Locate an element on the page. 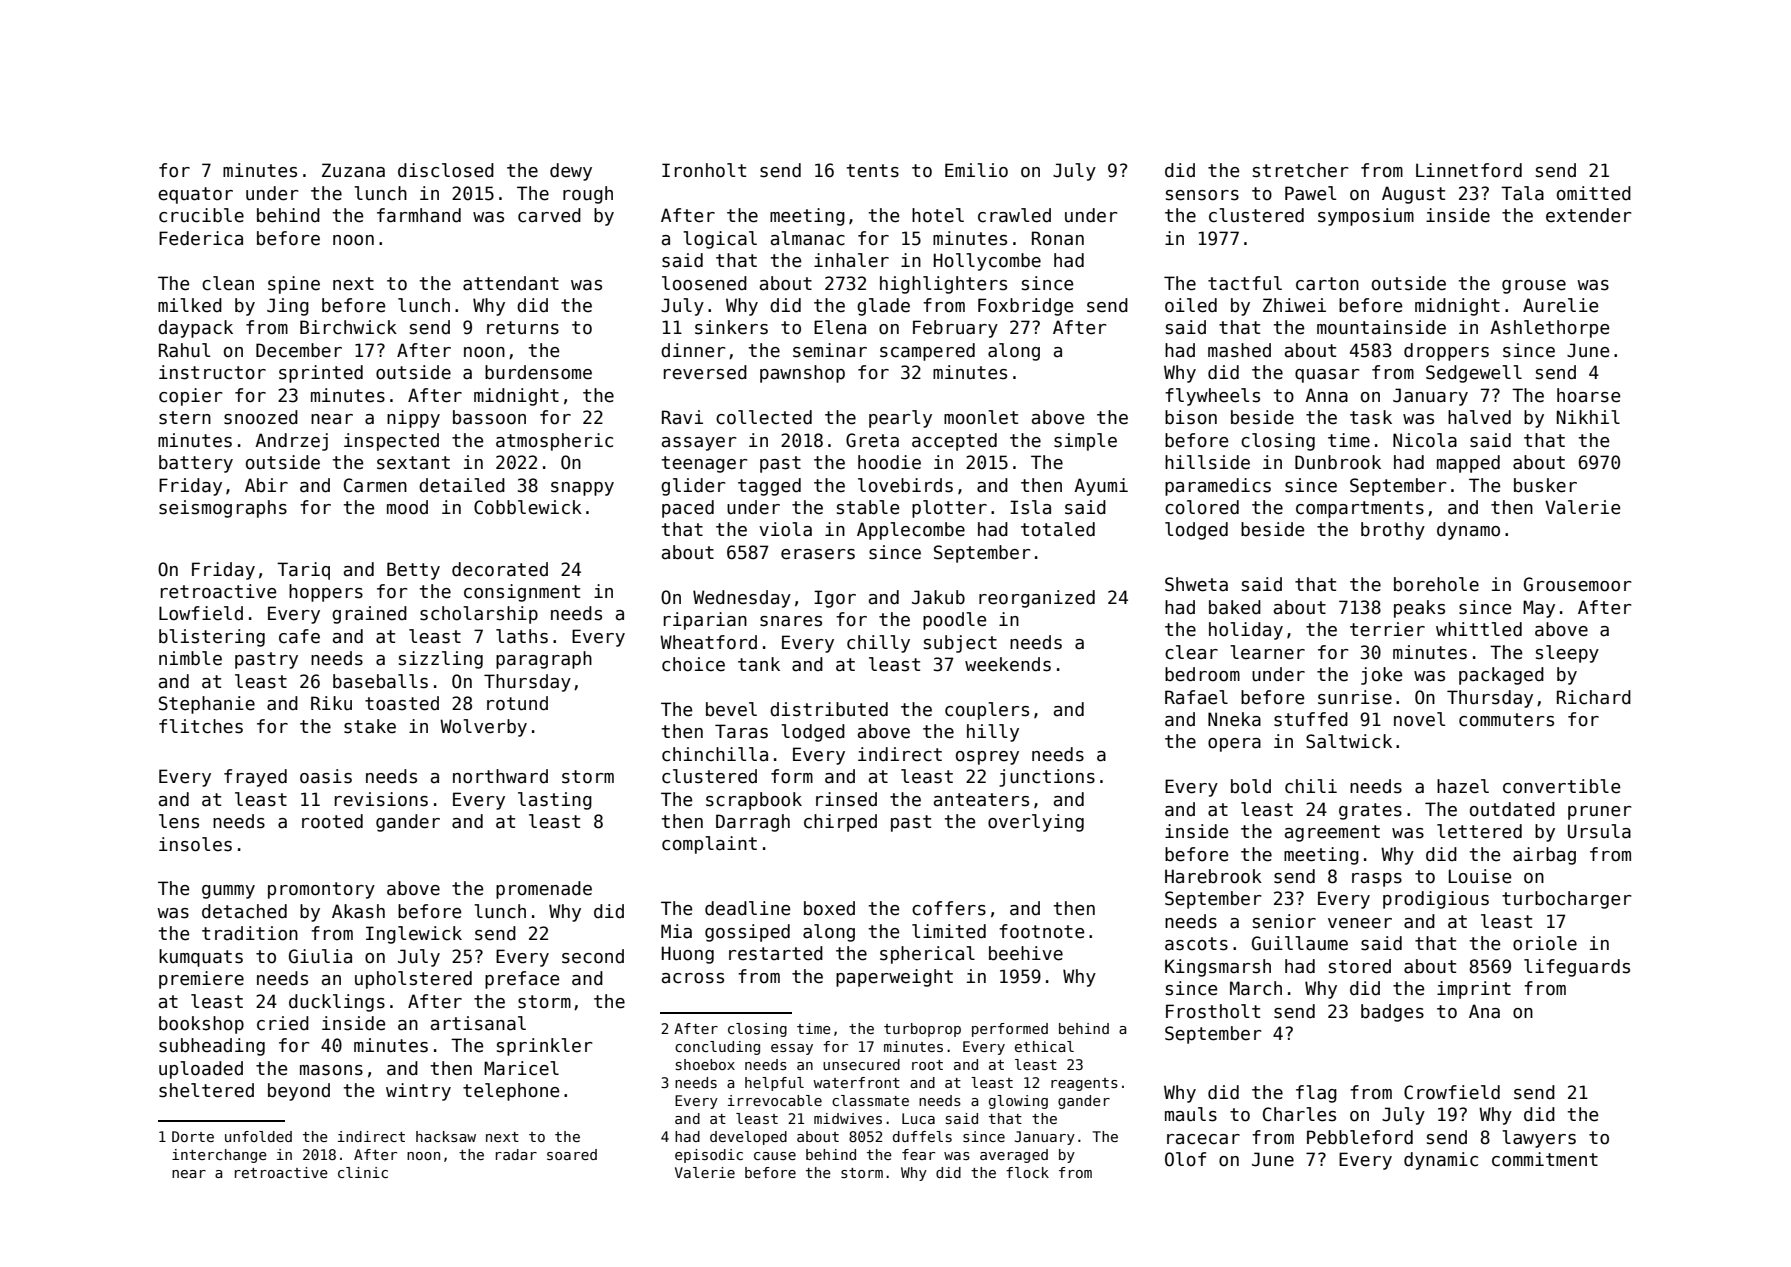 Image resolution: width=1791 pixels, height=1267 pixels. stretcher is located at coordinates (1301, 170).
